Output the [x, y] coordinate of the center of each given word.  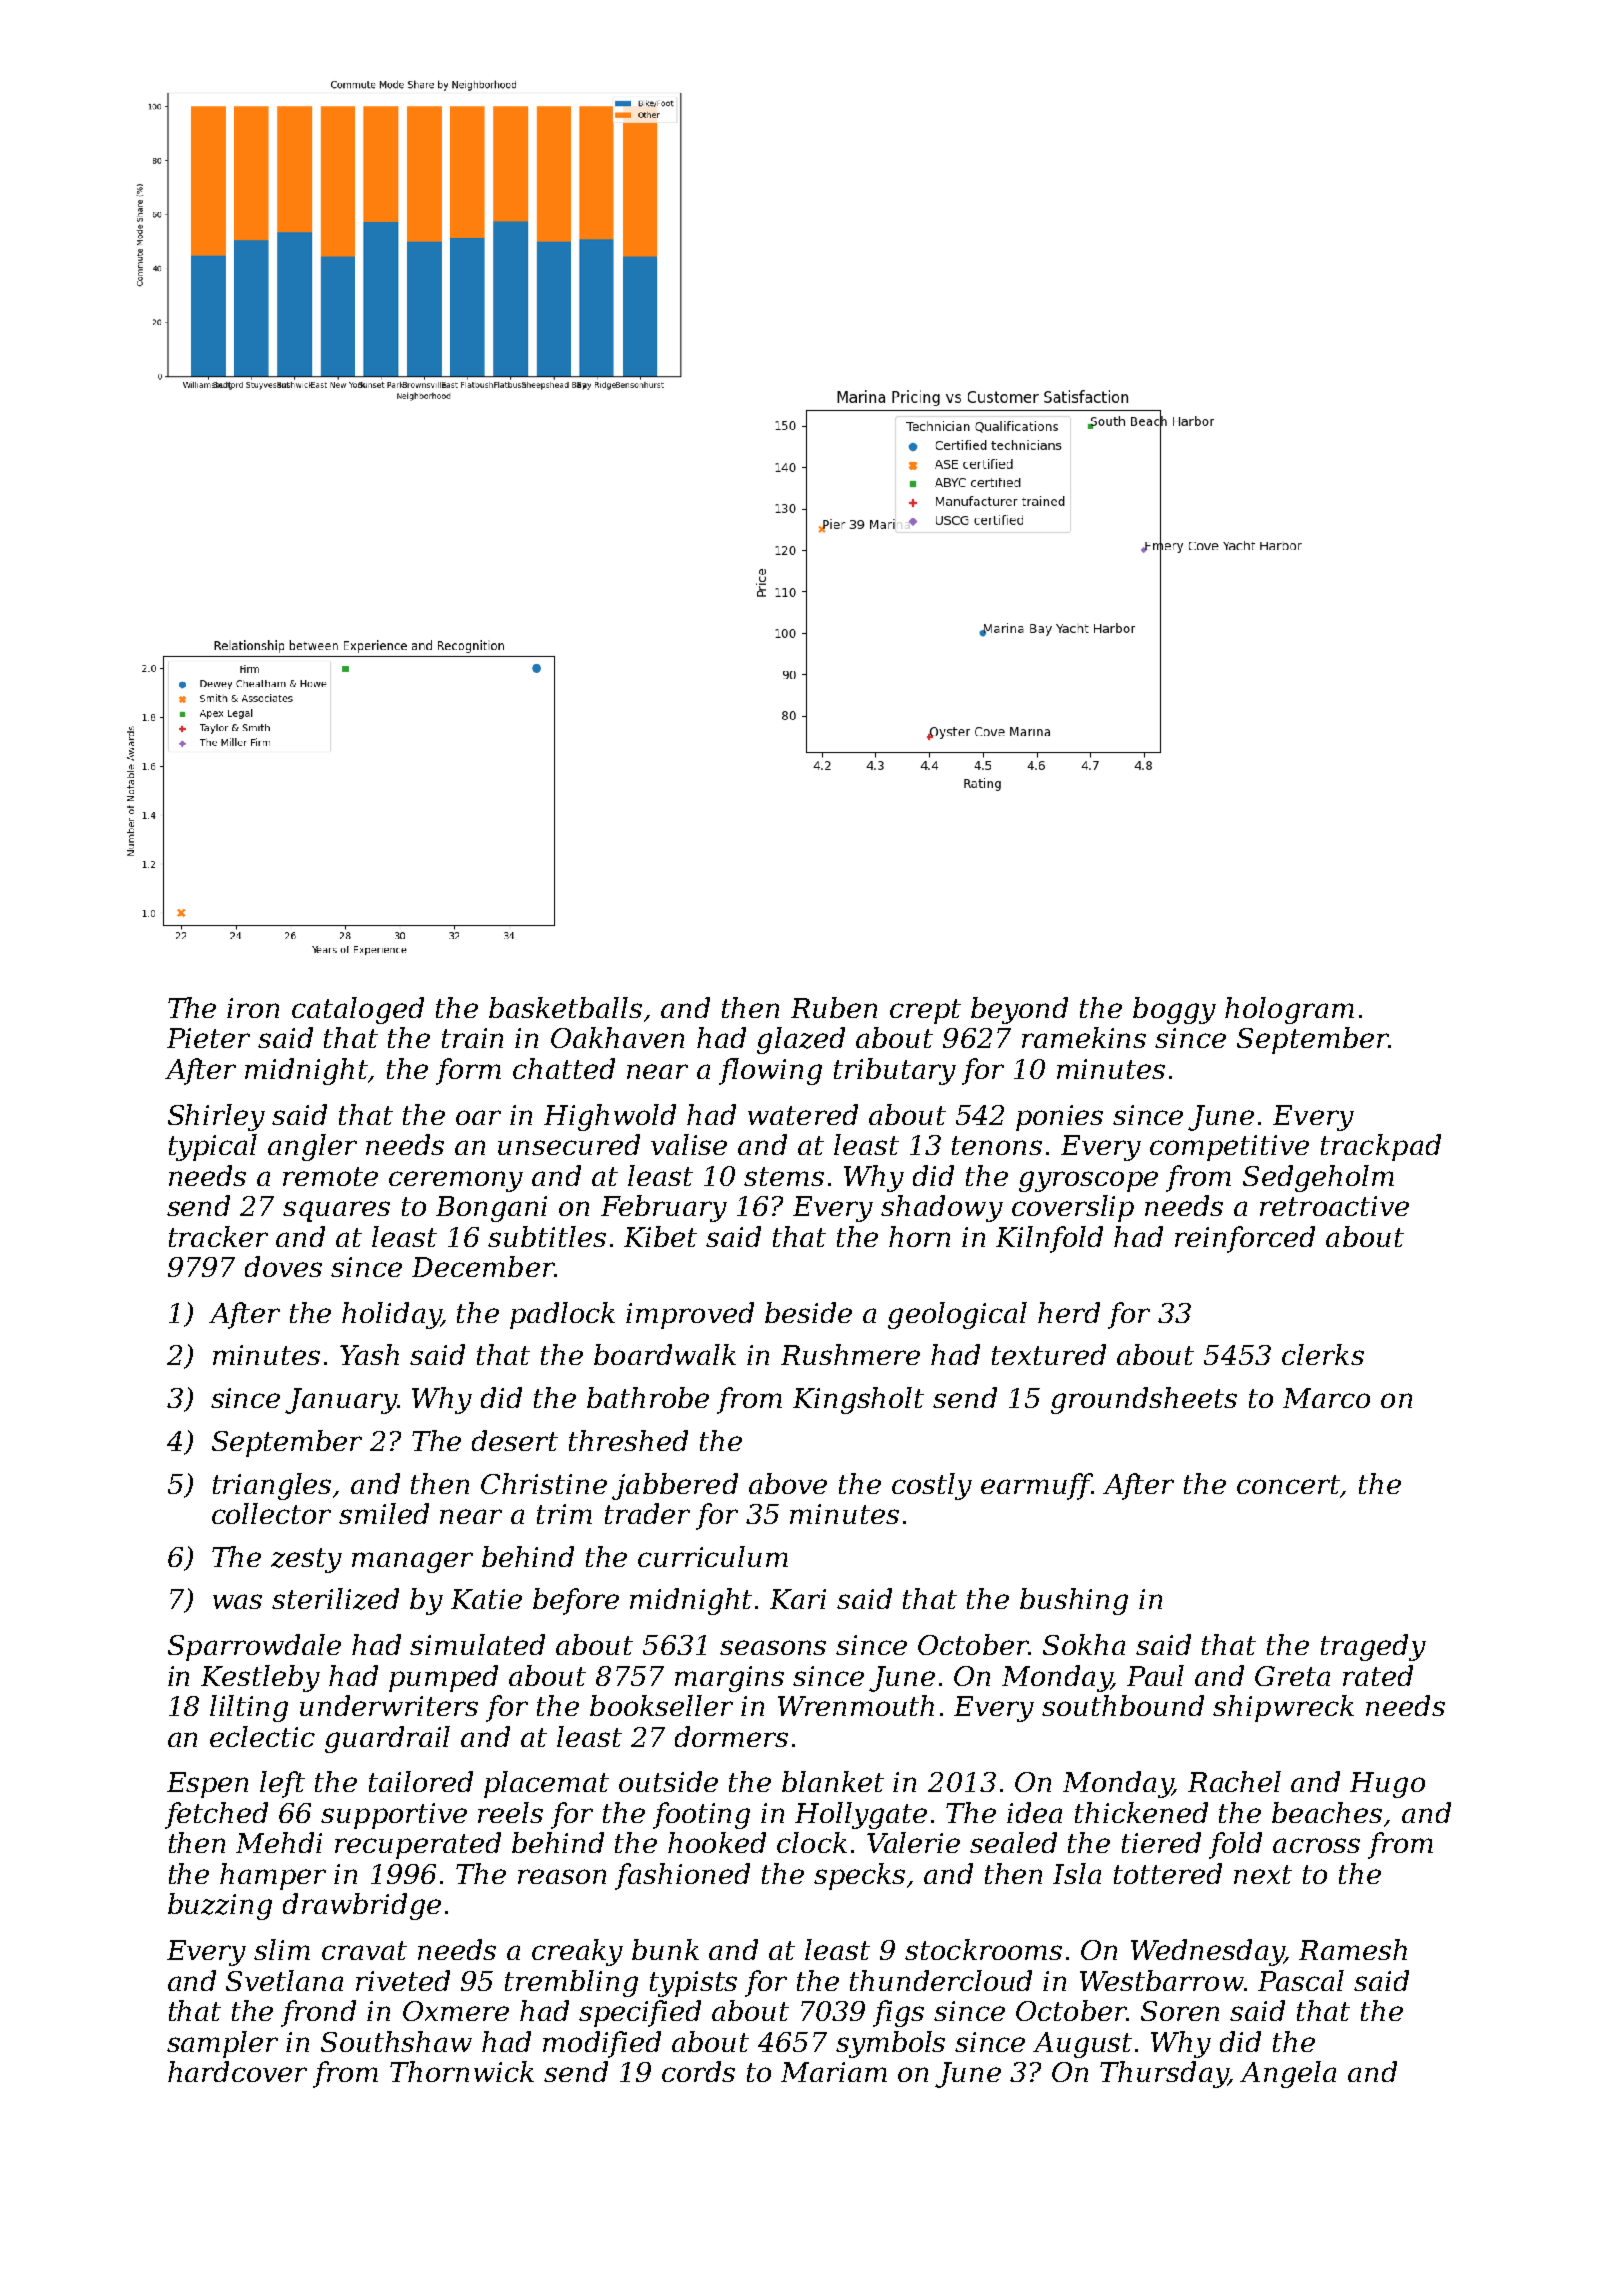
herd [1069, 1312]
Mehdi [279, 1842]
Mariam [834, 2072]
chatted [564, 1068]
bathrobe [648, 1397]
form [468, 1071]
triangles [272, 1486]
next [1263, 1874]
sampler [222, 2044]
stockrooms [983, 1949]
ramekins [1084, 1037]
